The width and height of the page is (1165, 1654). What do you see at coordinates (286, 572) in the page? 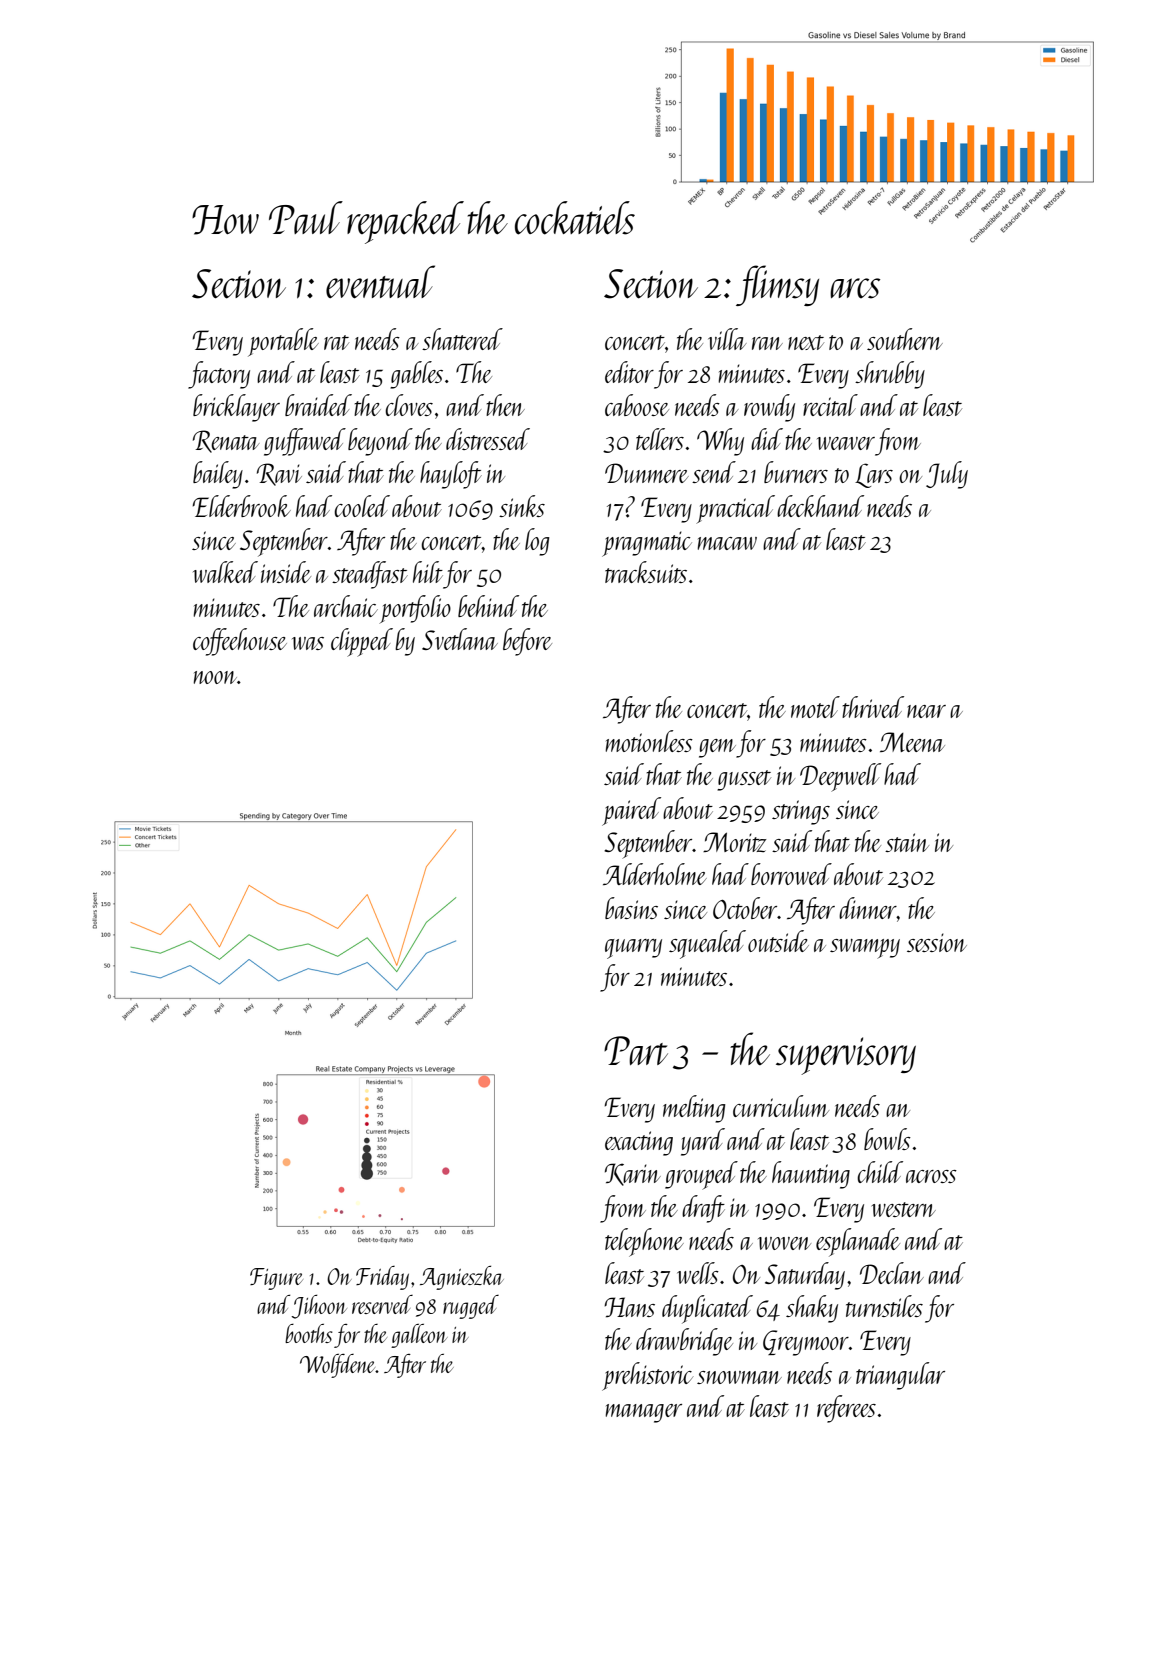
I see `inside` at bounding box center [286, 572].
